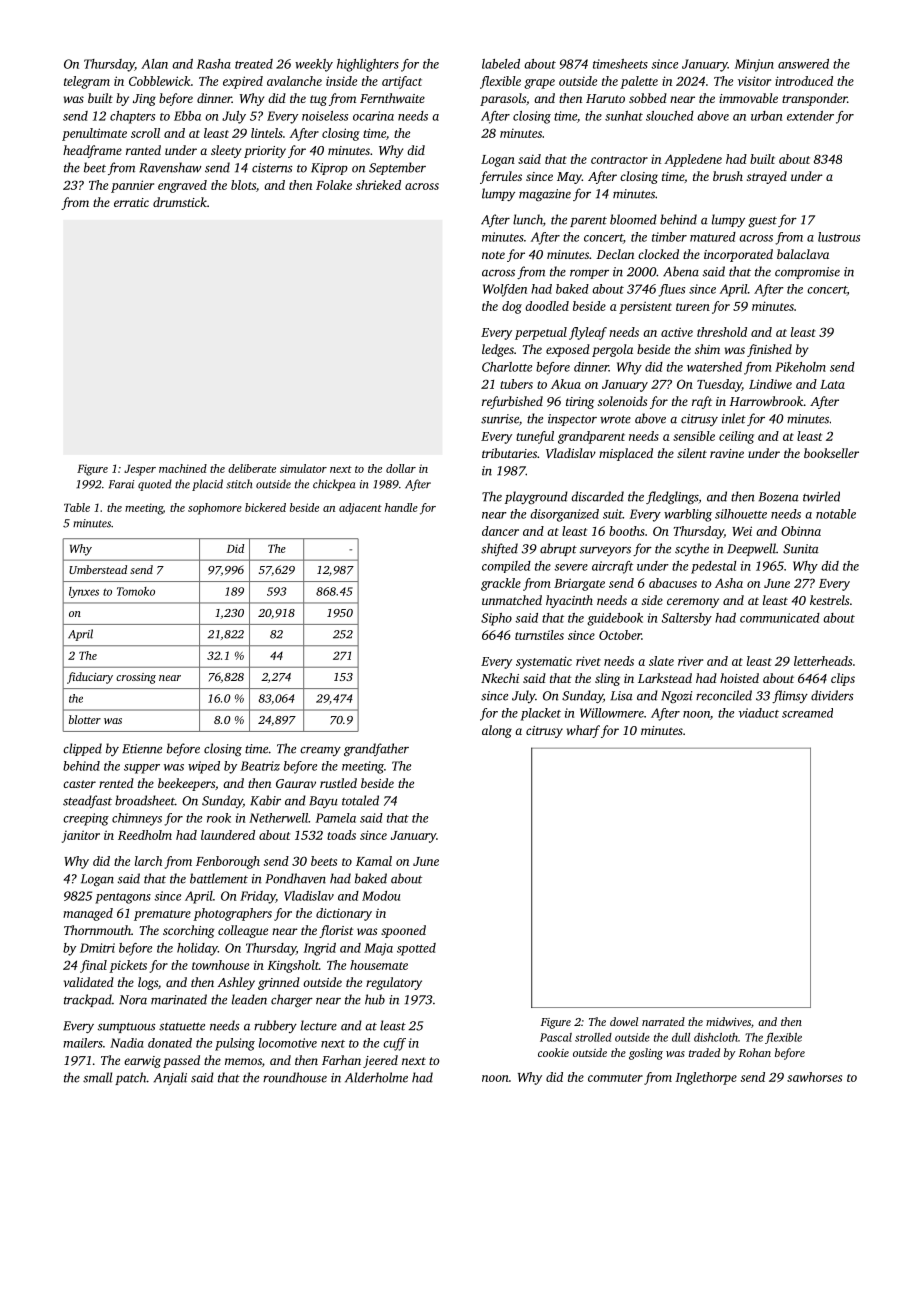 The height and width of the document is (1311, 924). I want to click on adjacent, so click(360, 509).
